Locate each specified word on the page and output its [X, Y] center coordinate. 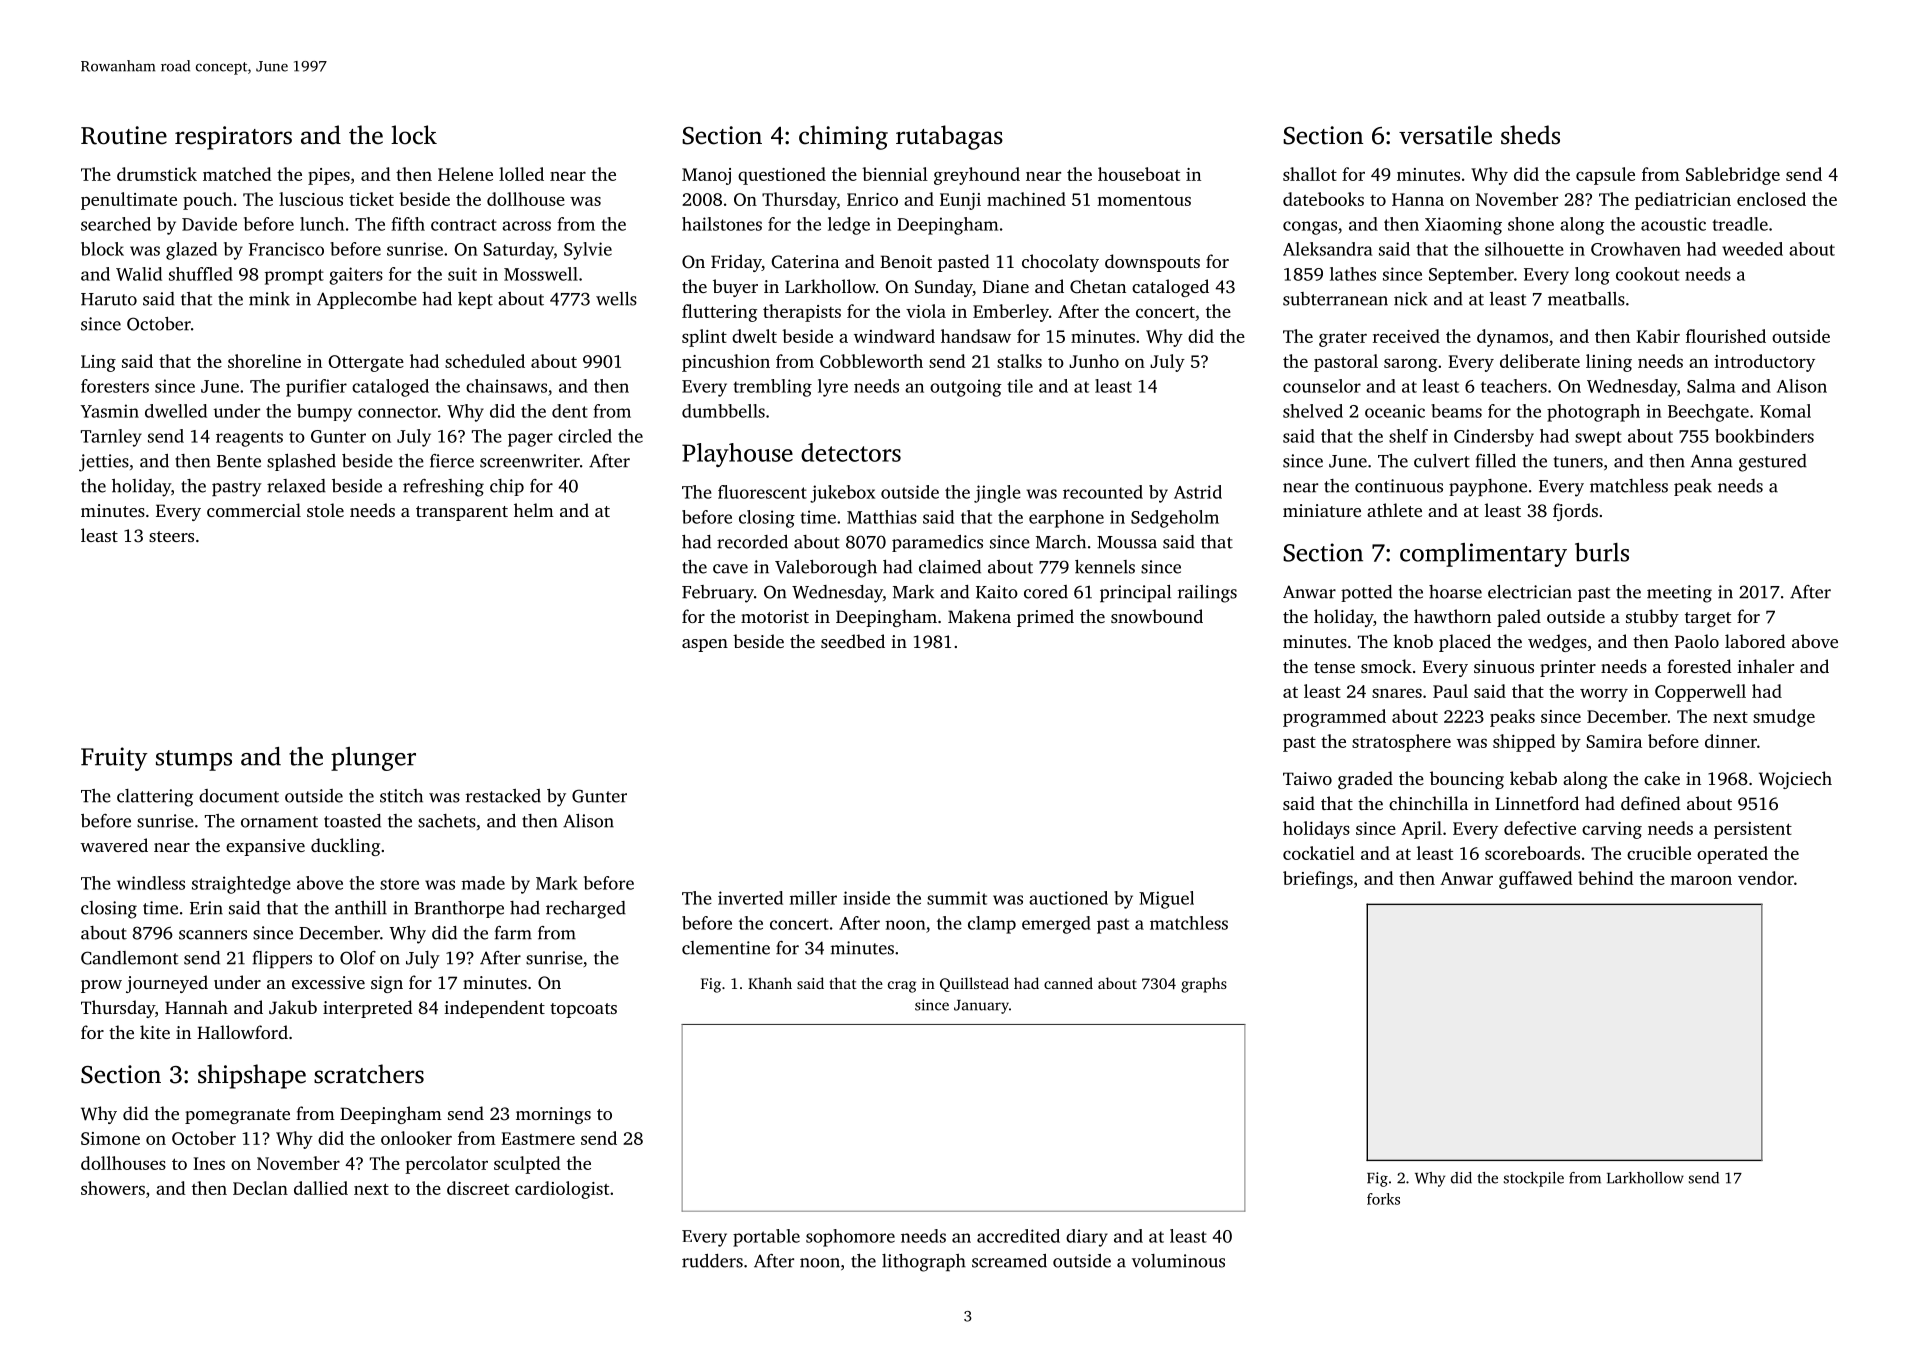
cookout [1648, 274]
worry [1604, 695]
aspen [705, 645]
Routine [124, 135]
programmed [1334, 718]
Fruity [114, 759]
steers [171, 536]
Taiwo [1307, 778]
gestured [1773, 463]
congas [1310, 228]
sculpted [527, 1165]
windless [151, 883]
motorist [775, 616]
